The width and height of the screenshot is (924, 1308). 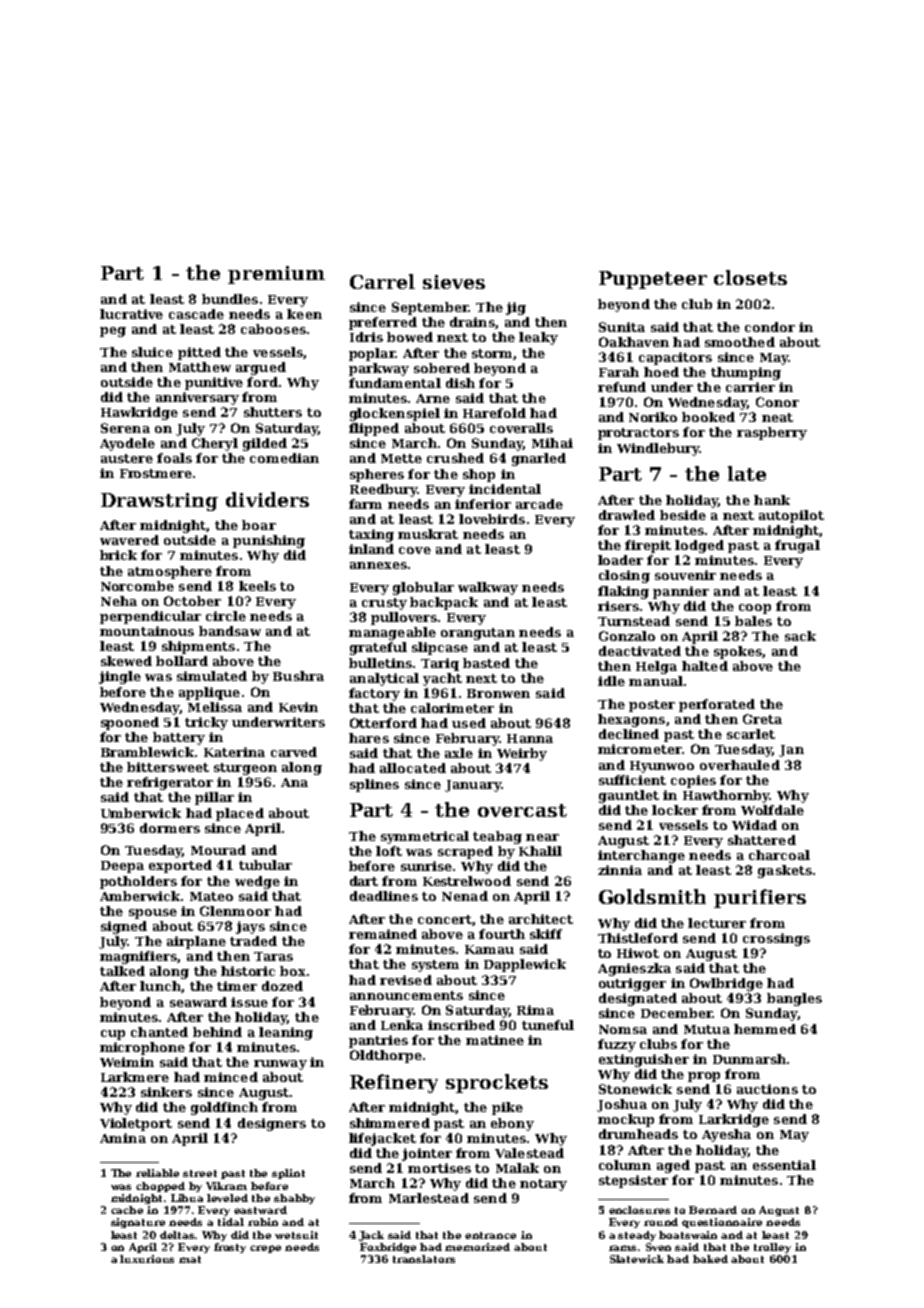 What do you see at coordinates (772, 433) in the screenshot?
I see `raspberry` at bounding box center [772, 433].
